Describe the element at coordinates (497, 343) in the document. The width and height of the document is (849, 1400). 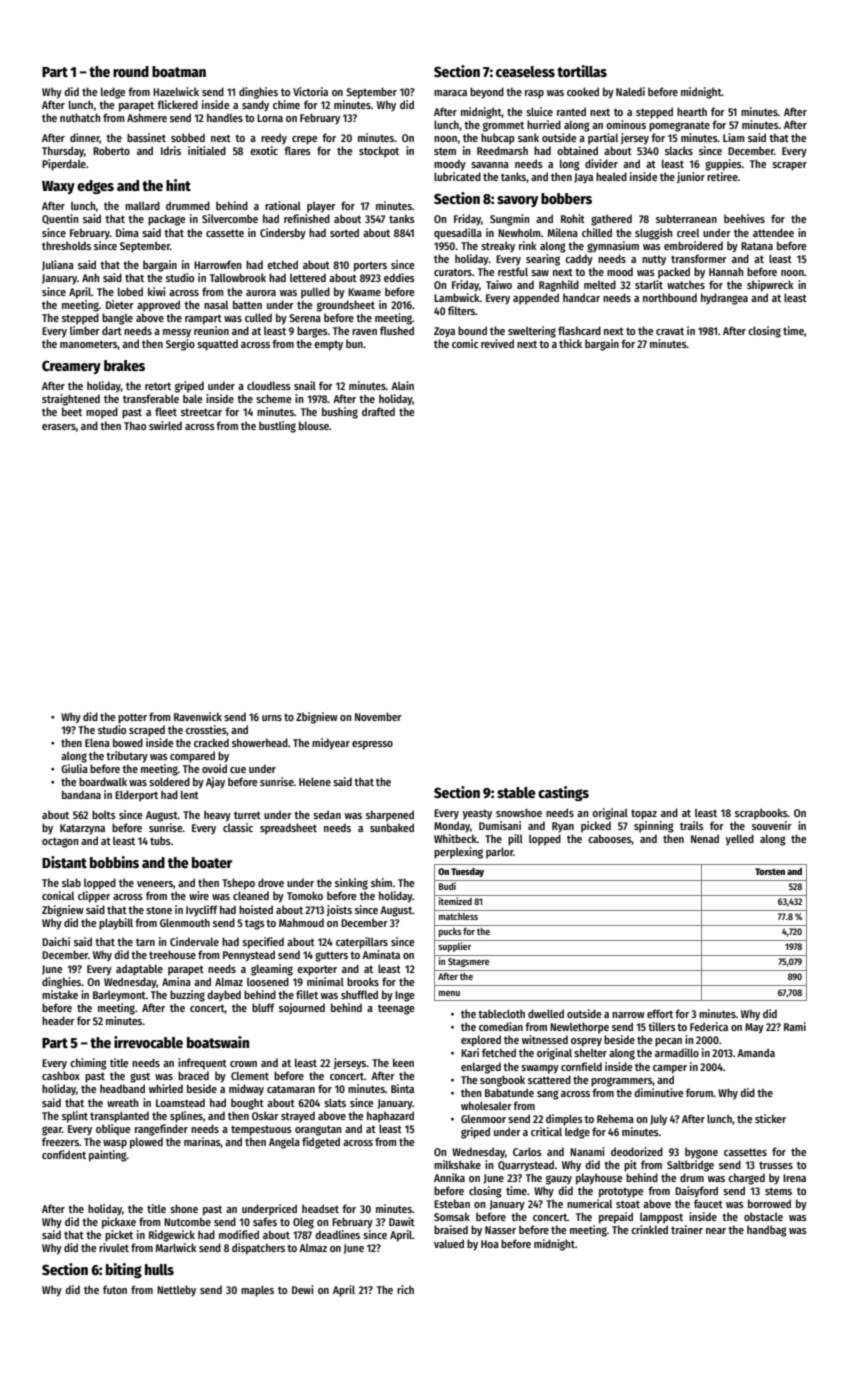
I see `revived` at that location.
